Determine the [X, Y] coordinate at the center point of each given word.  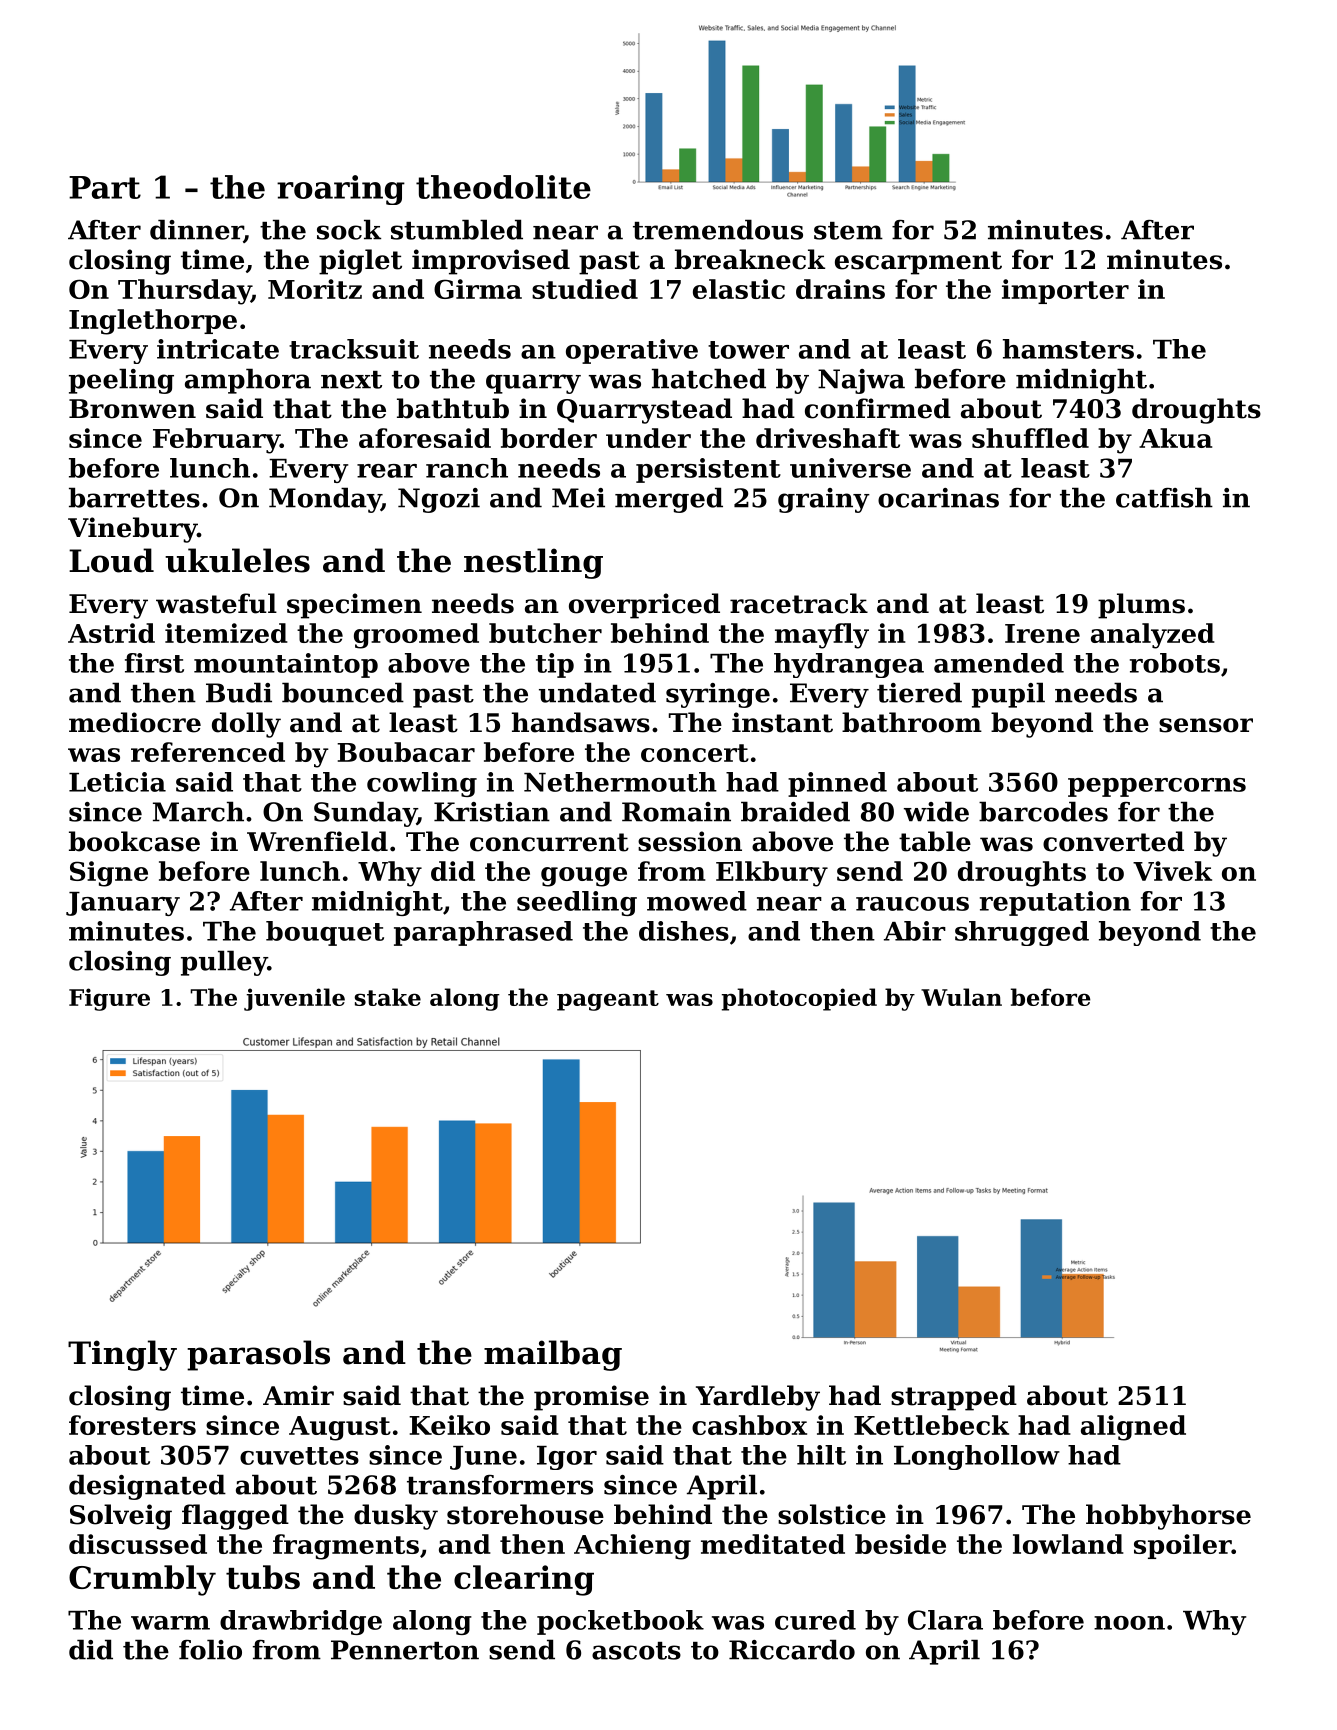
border [549, 438]
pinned [837, 784]
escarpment [918, 263]
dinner [196, 229]
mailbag [553, 1355]
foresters [132, 1425]
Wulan [961, 997]
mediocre [135, 722]
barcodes [1043, 811]
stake [388, 997]
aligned [1133, 1428]
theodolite [503, 187]
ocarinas [938, 498]
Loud [111, 560]
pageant [608, 1000]
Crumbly [142, 1580]
